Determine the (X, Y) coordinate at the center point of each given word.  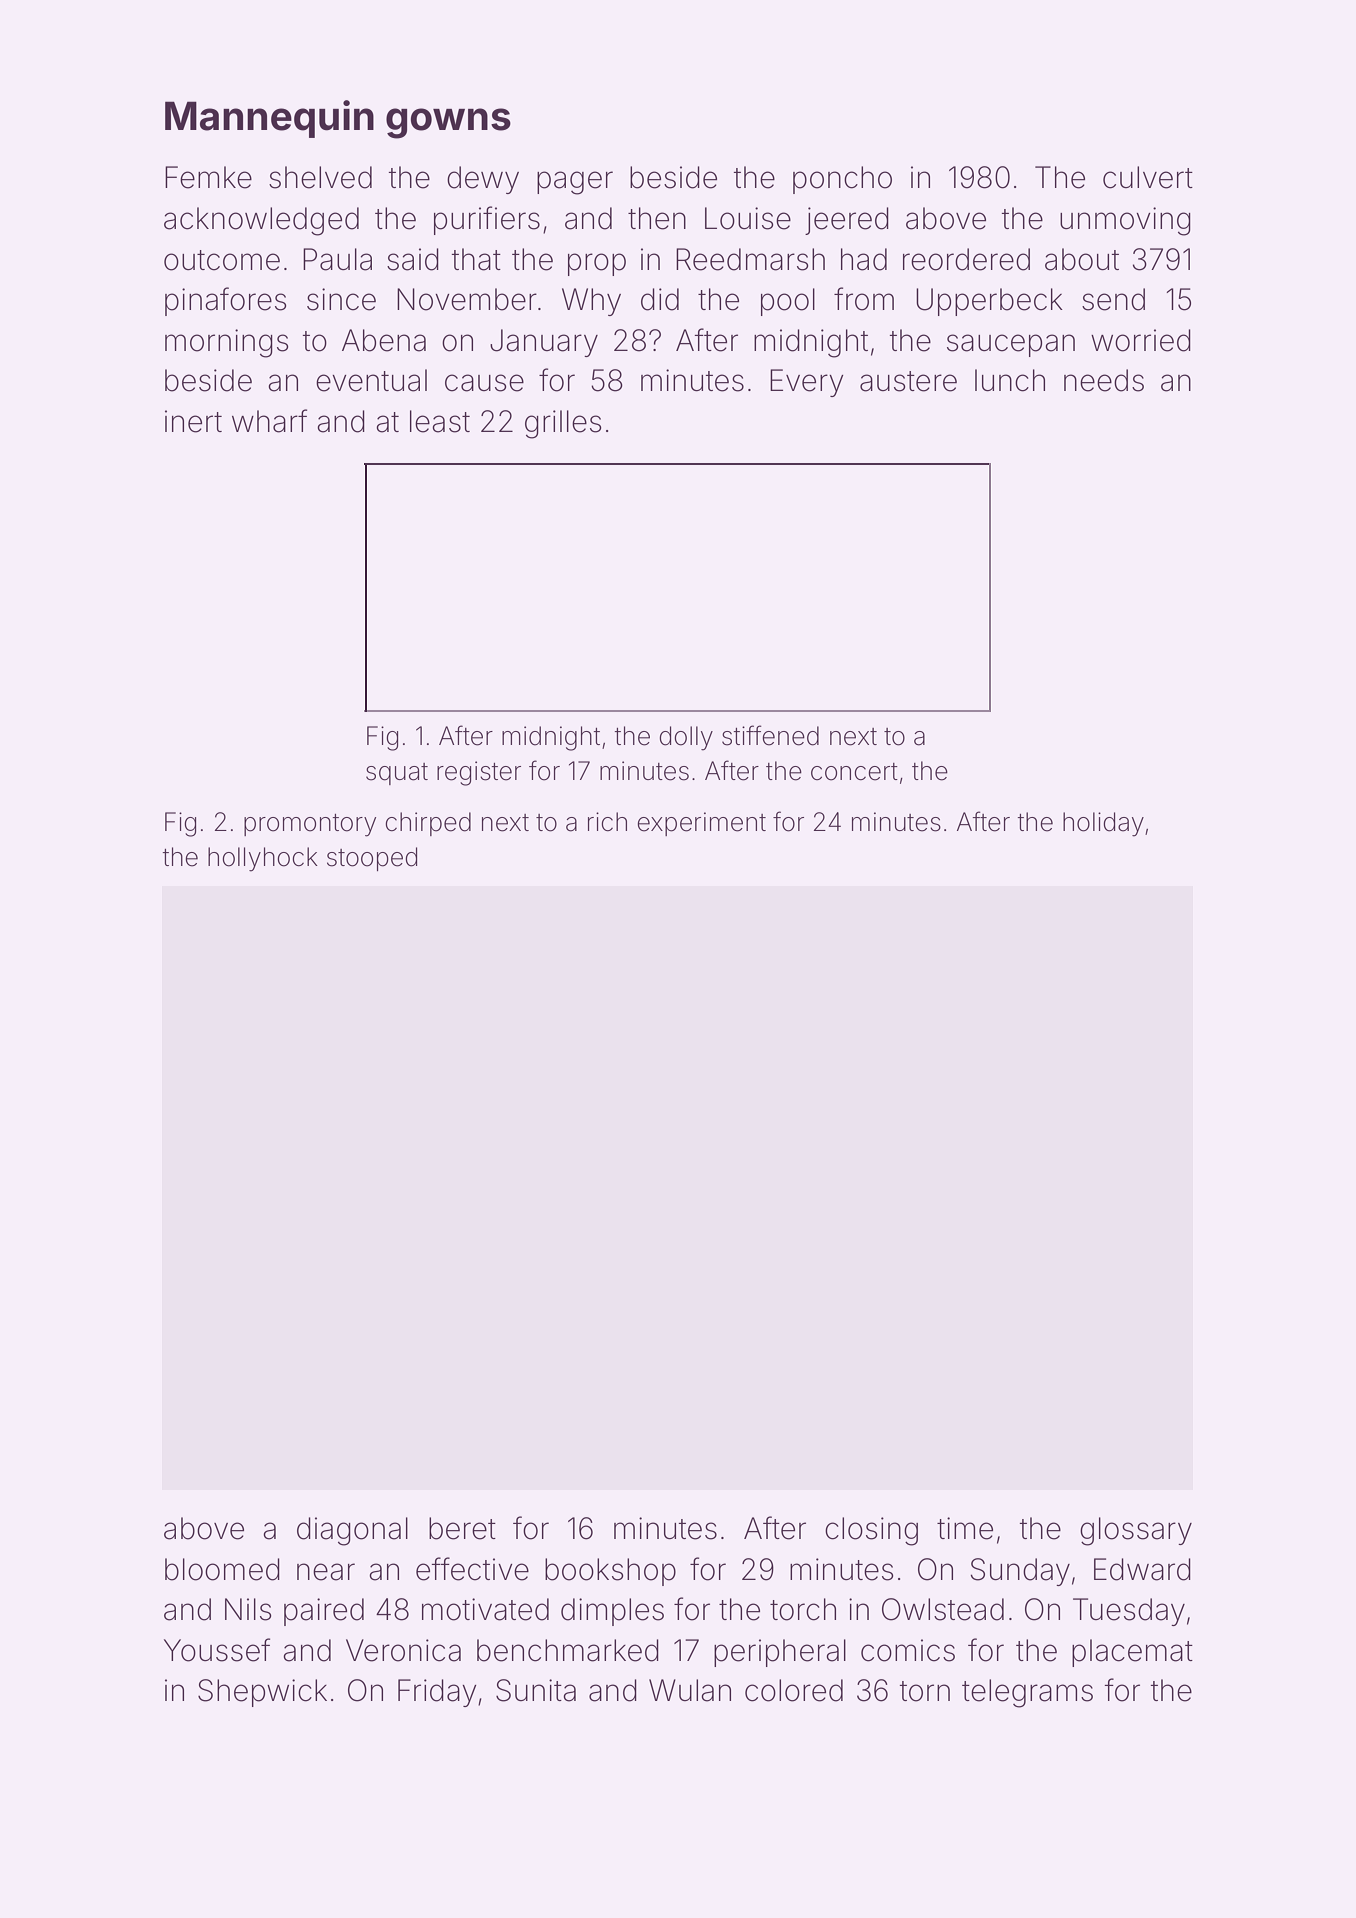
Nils (248, 1609)
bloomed (222, 1569)
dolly (686, 738)
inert (193, 421)
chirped (428, 824)
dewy (483, 180)
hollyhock (263, 859)
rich (607, 821)
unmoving (1125, 221)
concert (854, 772)
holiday (1103, 824)
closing (871, 1531)
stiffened (770, 735)
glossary (1136, 1531)
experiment (701, 824)
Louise (748, 218)
